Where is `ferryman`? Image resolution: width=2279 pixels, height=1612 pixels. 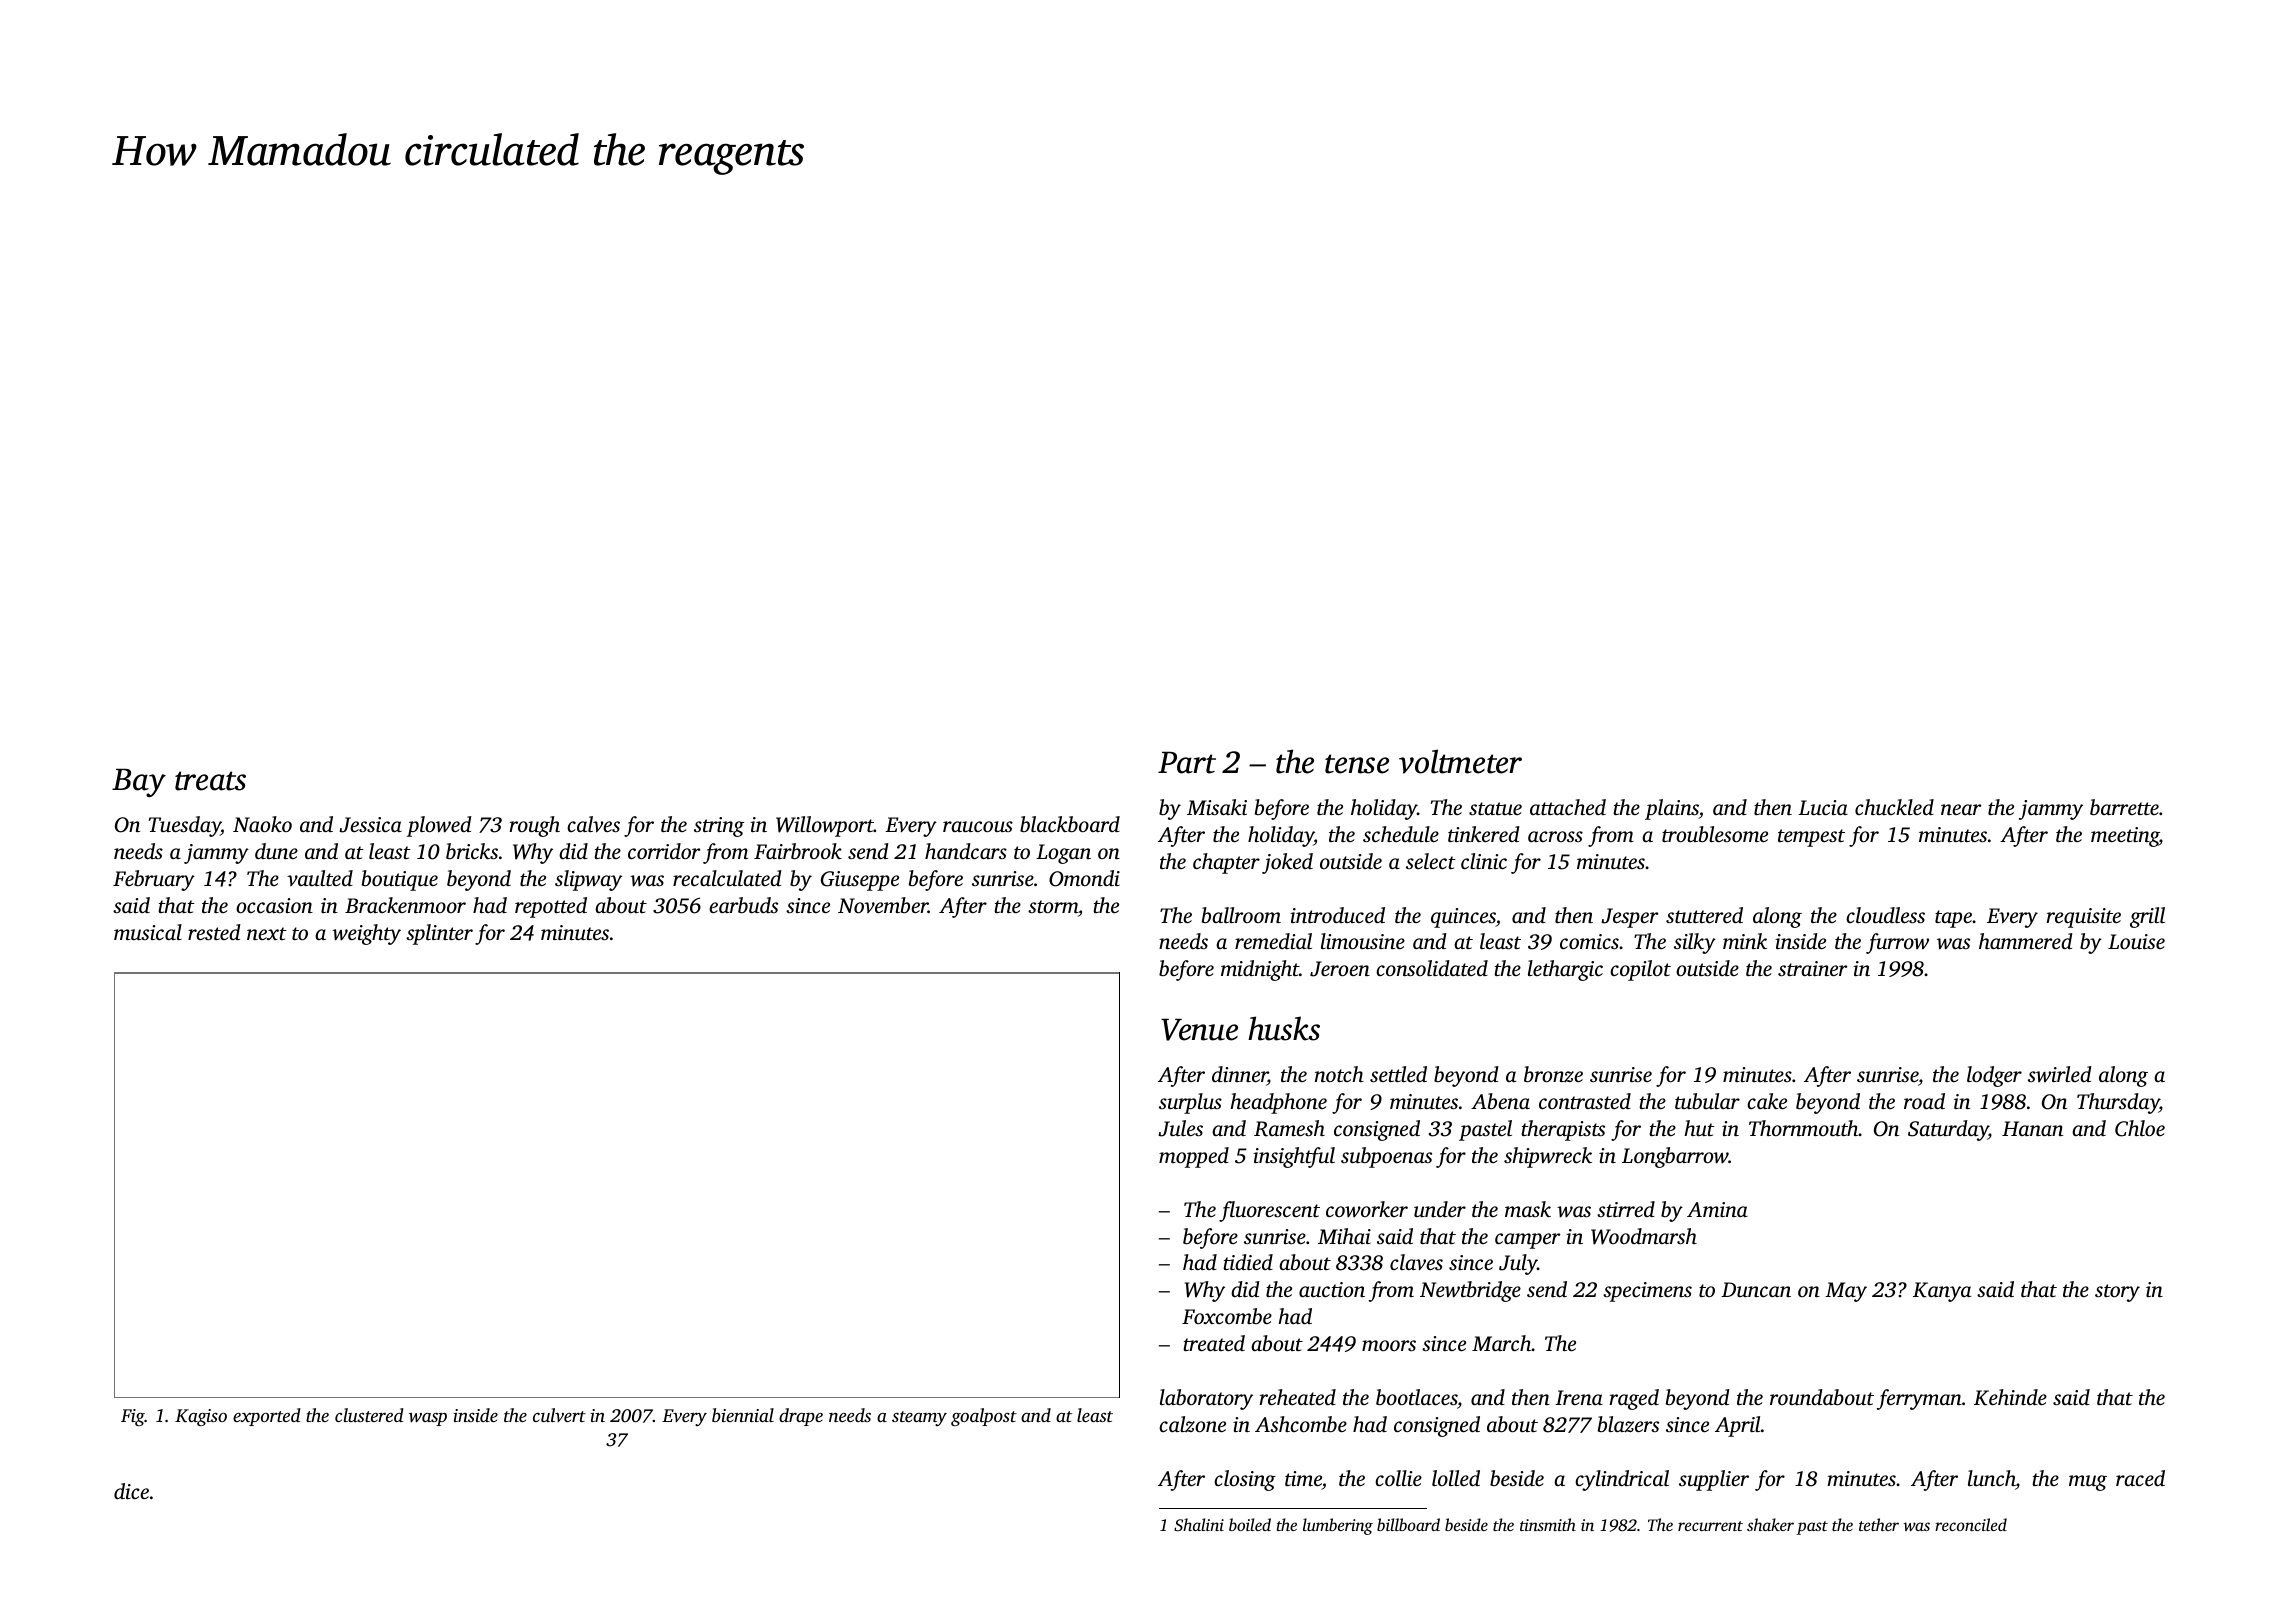
ferryman is located at coordinates (1919, 1399).
